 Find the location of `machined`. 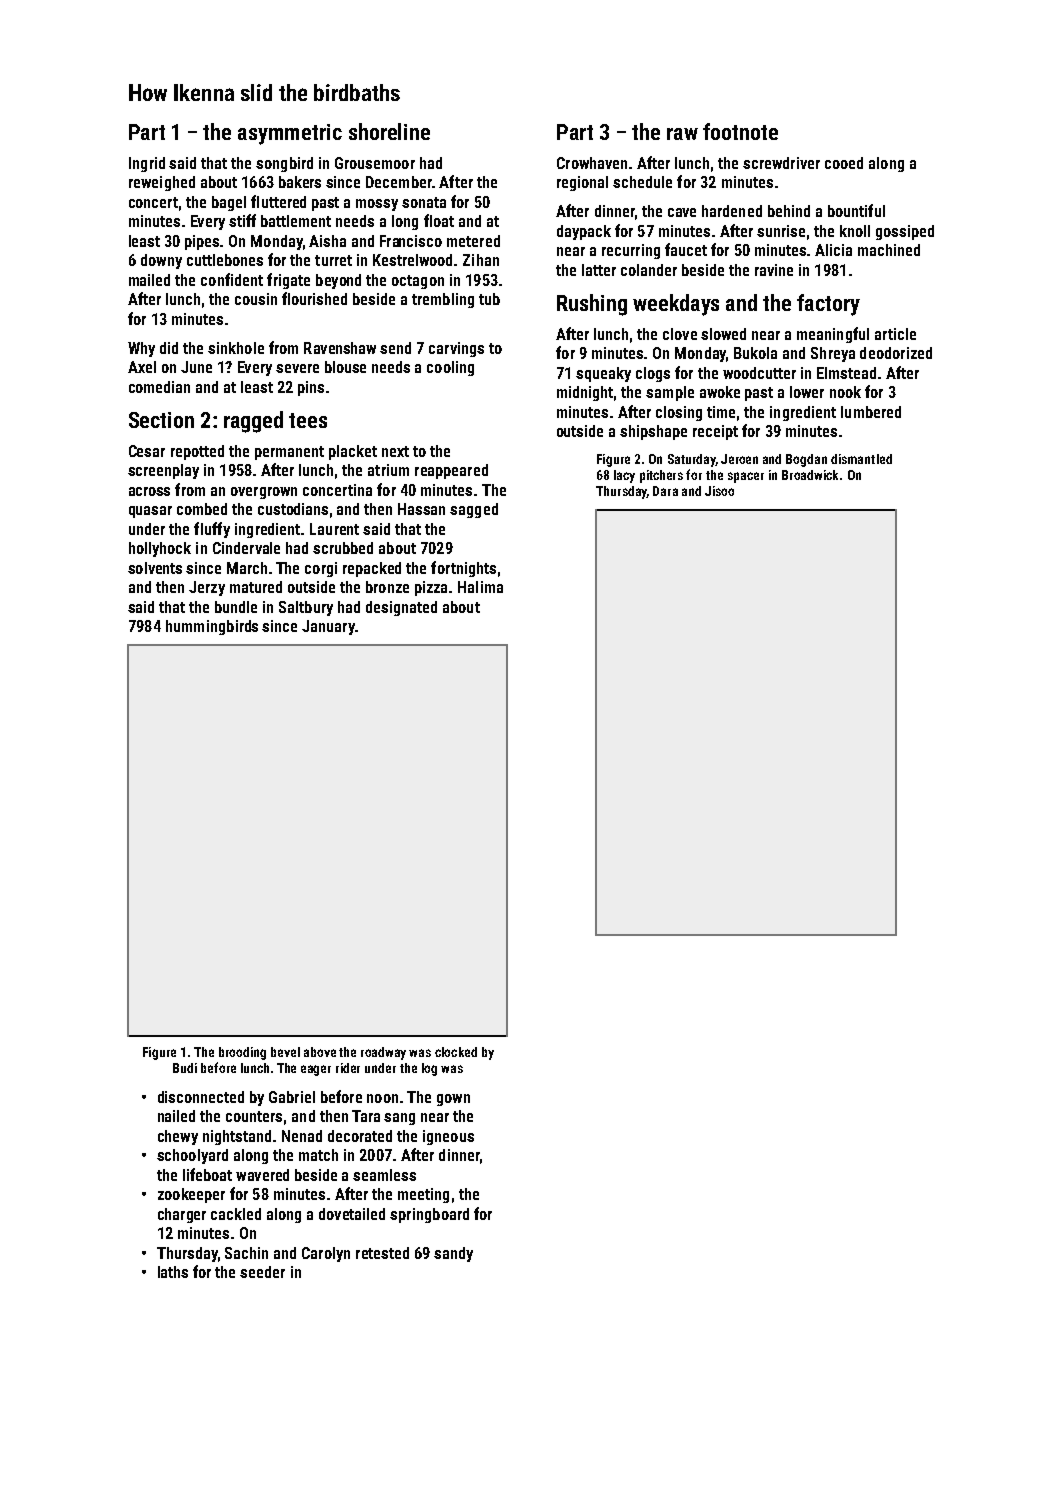

machined is located at coordinates (889, 250).
